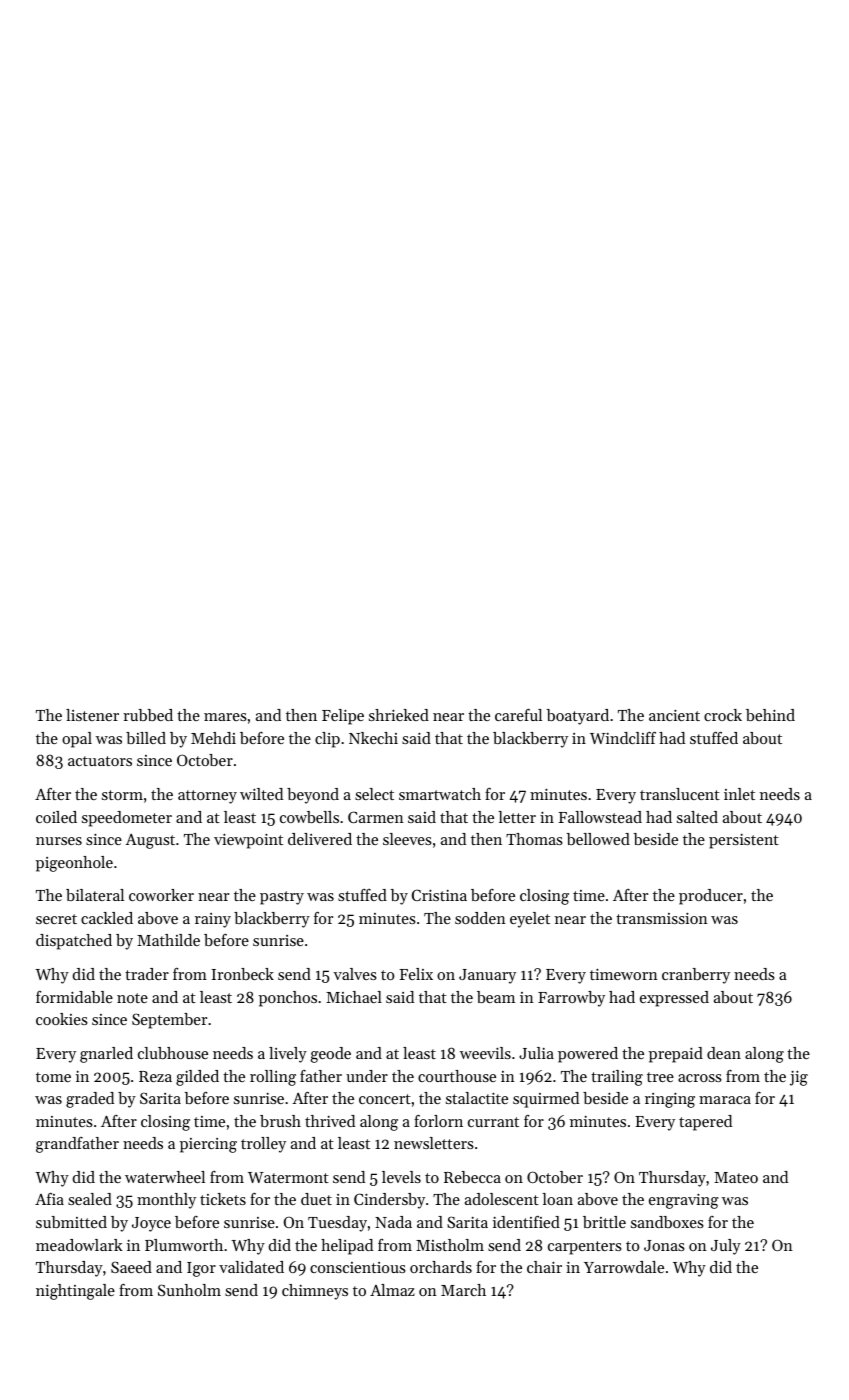  Describe the element at coordinates (373, 738) in the image. I see `Nkechi` at that location.
